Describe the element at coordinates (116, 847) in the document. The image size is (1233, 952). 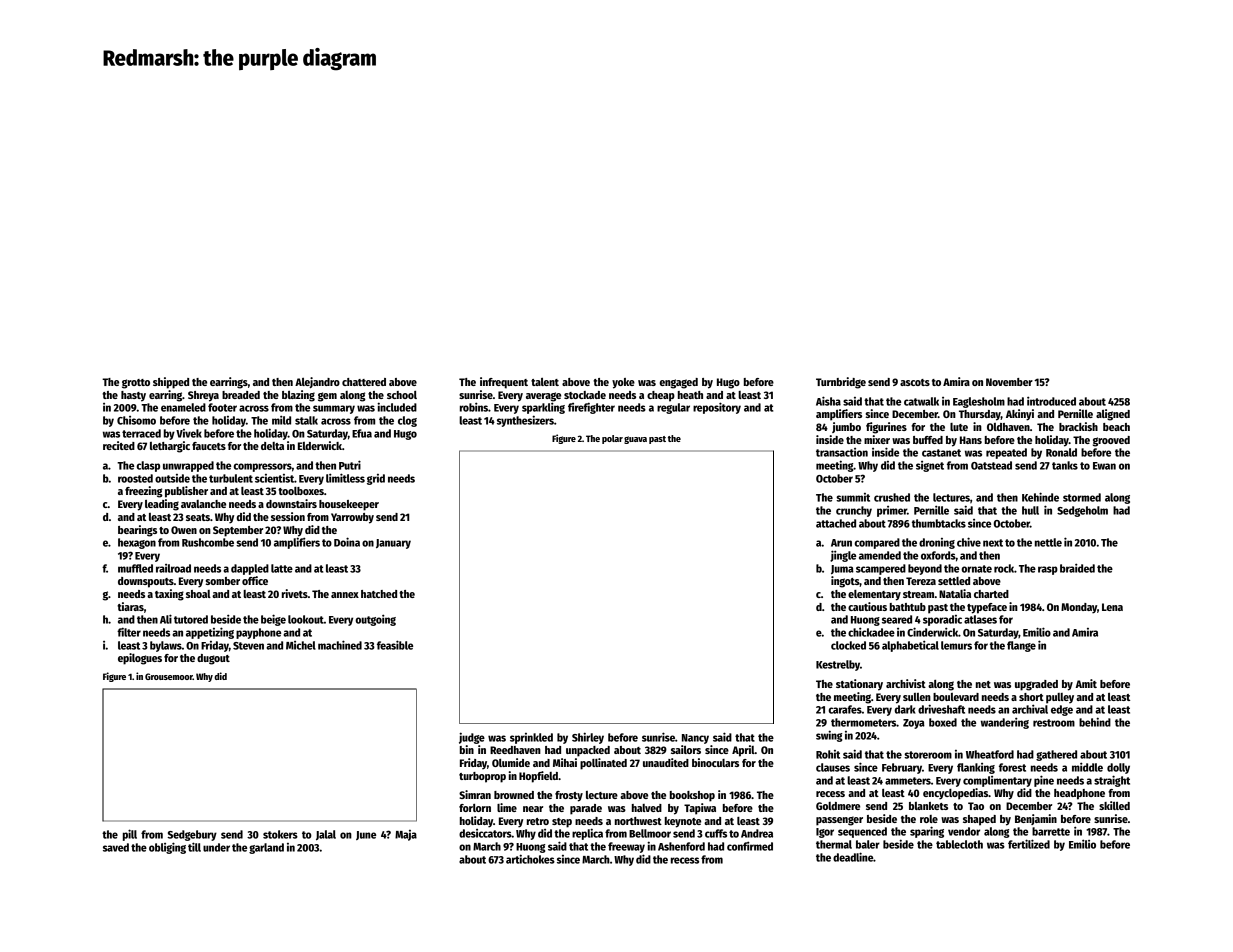
I see `saved` at that location.
